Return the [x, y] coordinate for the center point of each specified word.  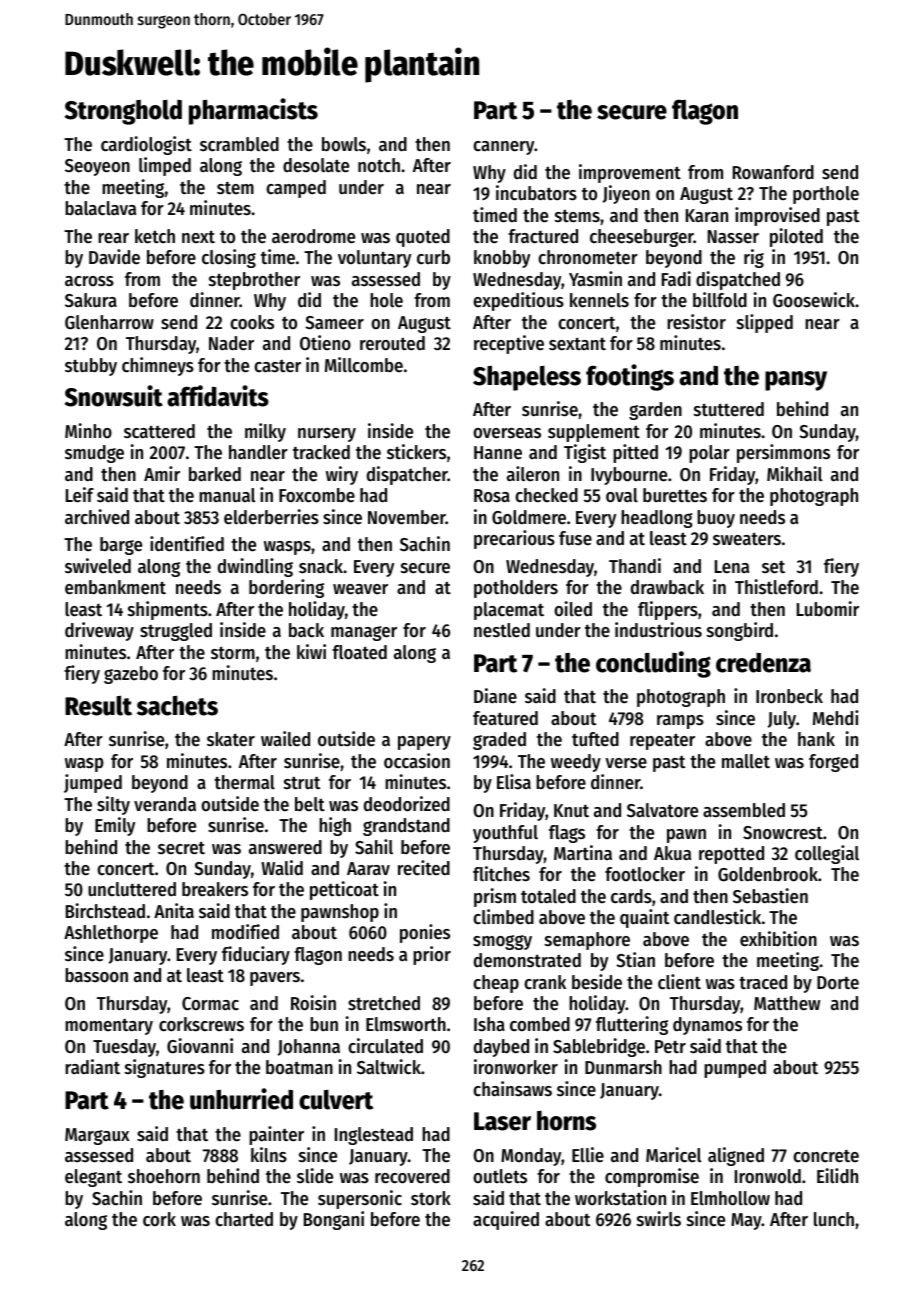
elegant [93, 1178]
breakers [215, 889]
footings [630, 377]
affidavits [218, 396]
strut [302, 782]
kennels [599, 300]
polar [709, 454]
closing [229, 258]
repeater [662, 741]
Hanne [498, 453]
